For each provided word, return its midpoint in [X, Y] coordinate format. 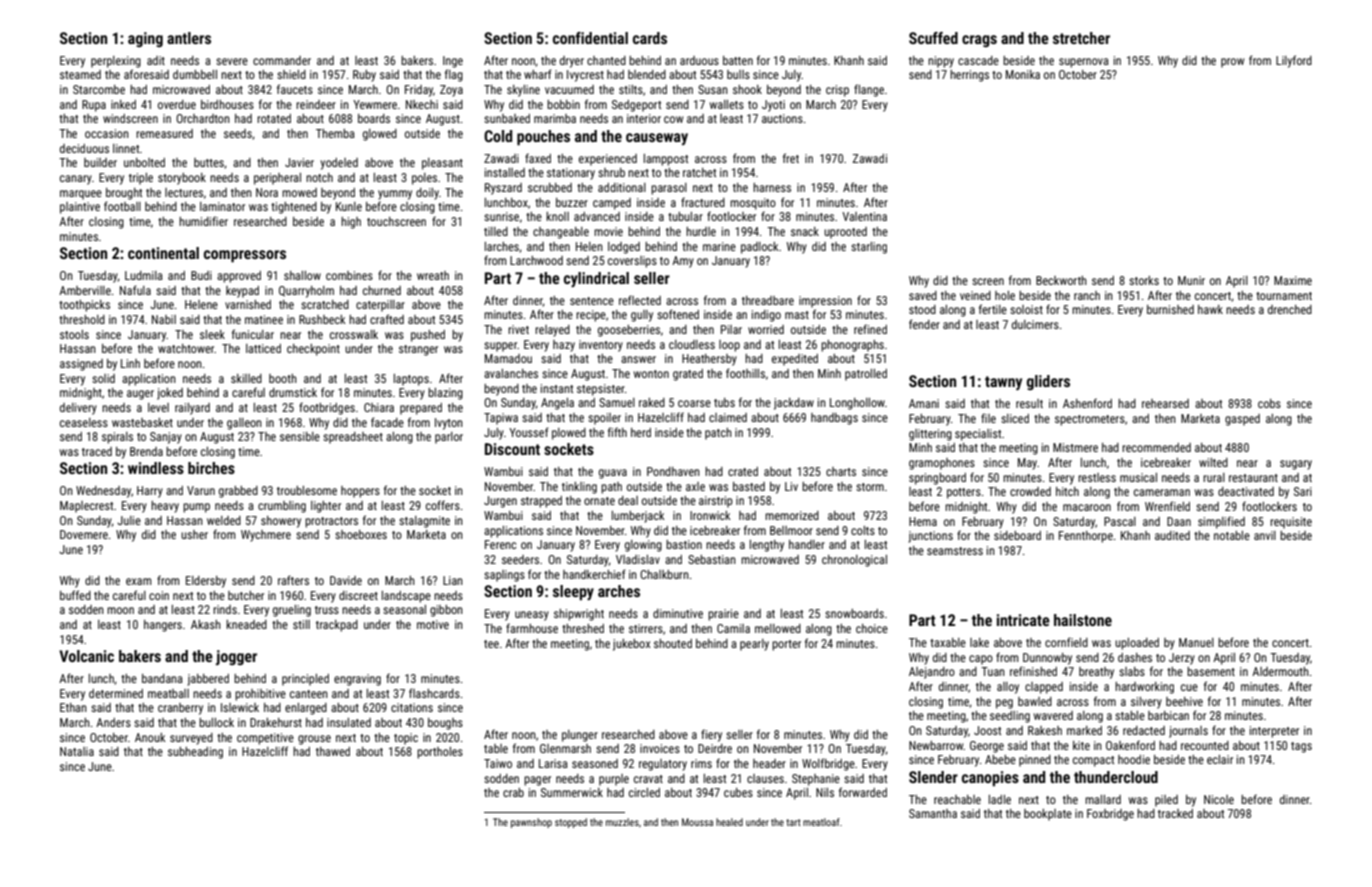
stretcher [1081, 38]
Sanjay [166, 438]
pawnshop [531, 823]
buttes [209, 162]
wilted [1213, 462]
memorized [792, 515]
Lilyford [1294, 61]
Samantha [933, 813]
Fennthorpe [1086, 537]
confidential [590, 38]
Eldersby [206, 582]
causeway [657, 139]
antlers [189, 38]
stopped [571, 823]
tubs [724, 402]
